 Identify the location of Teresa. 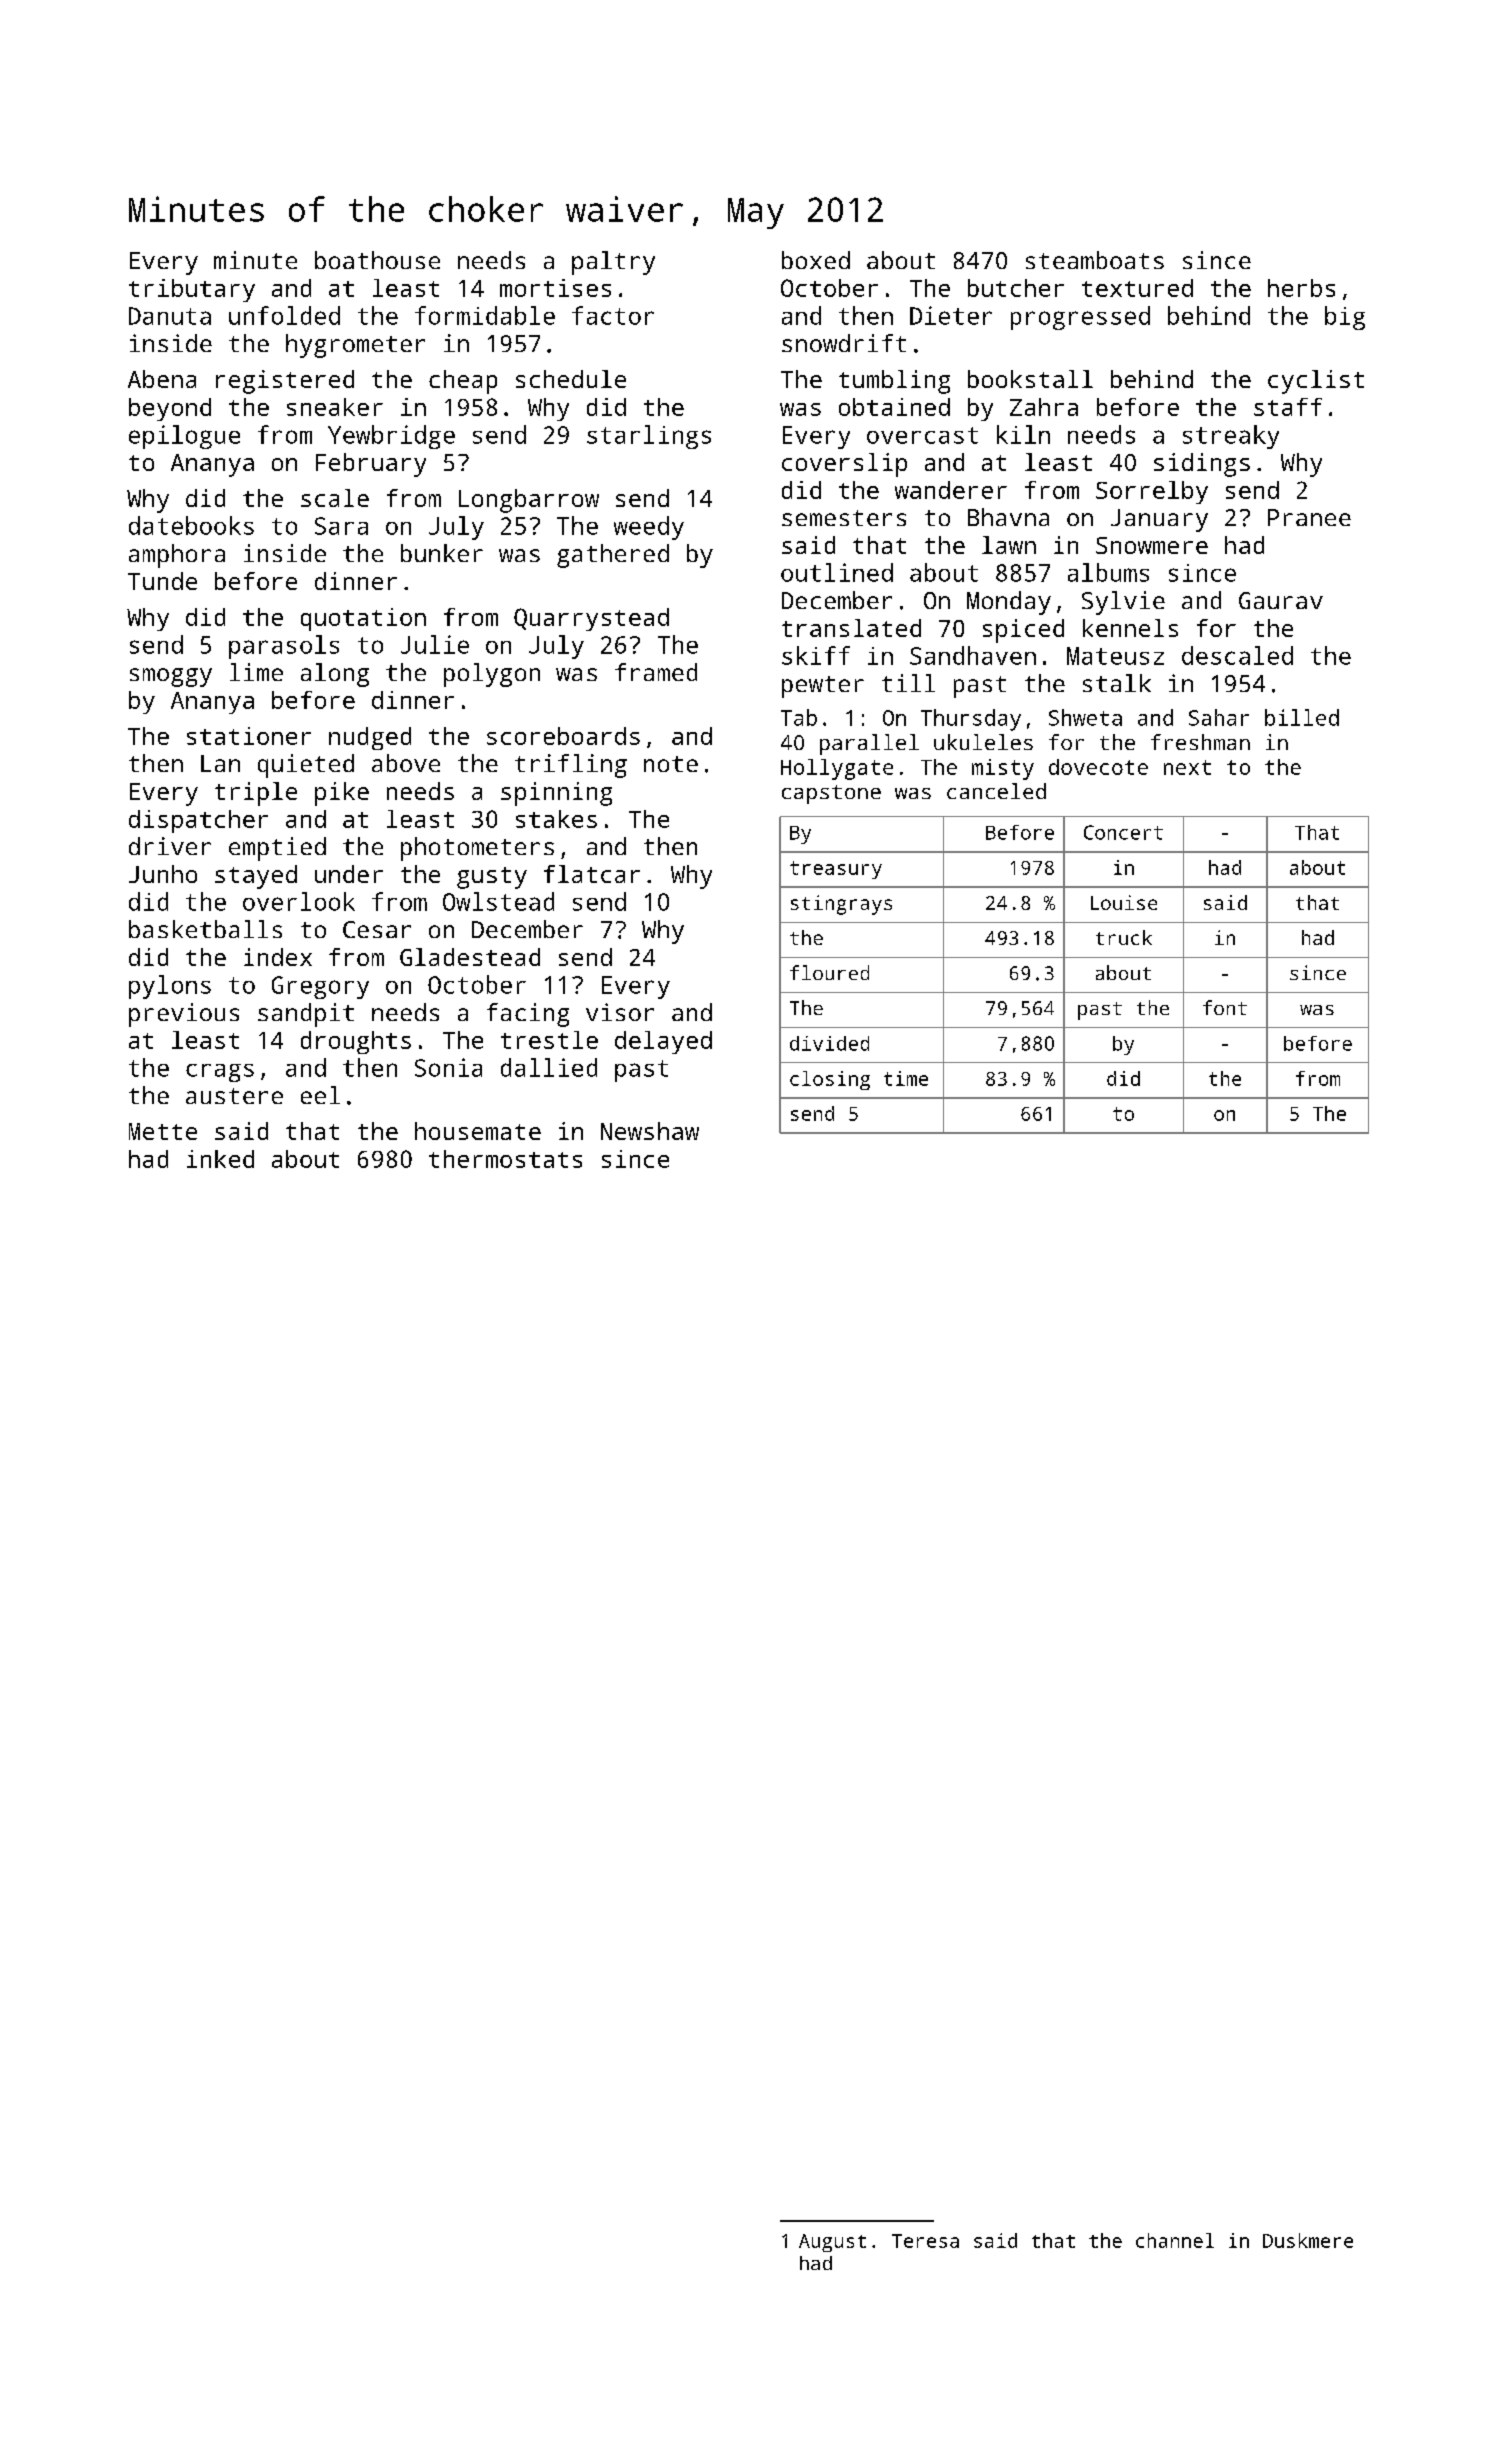
(925, 2241).
